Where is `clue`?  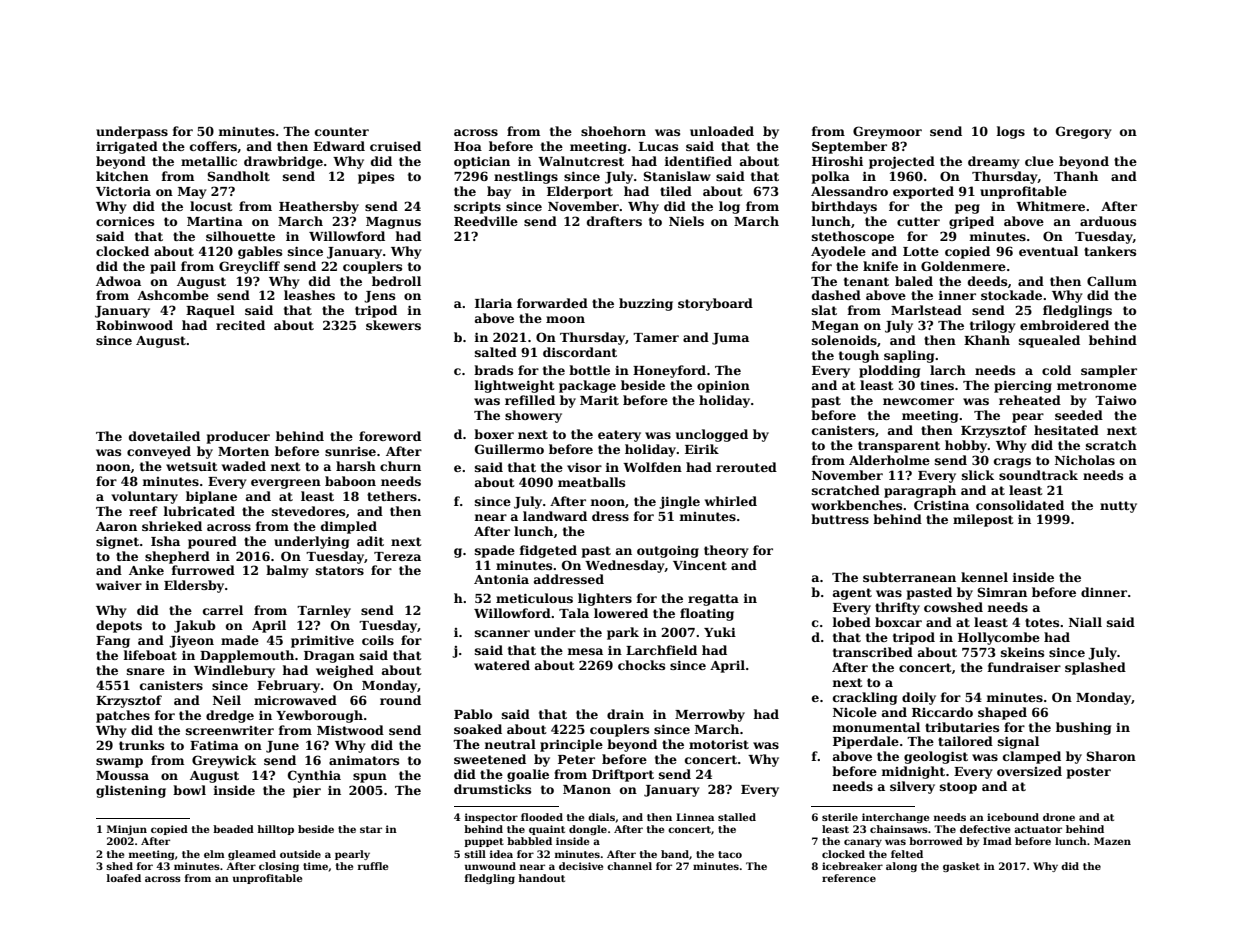 clue is located at coordinates (1039, 161).
